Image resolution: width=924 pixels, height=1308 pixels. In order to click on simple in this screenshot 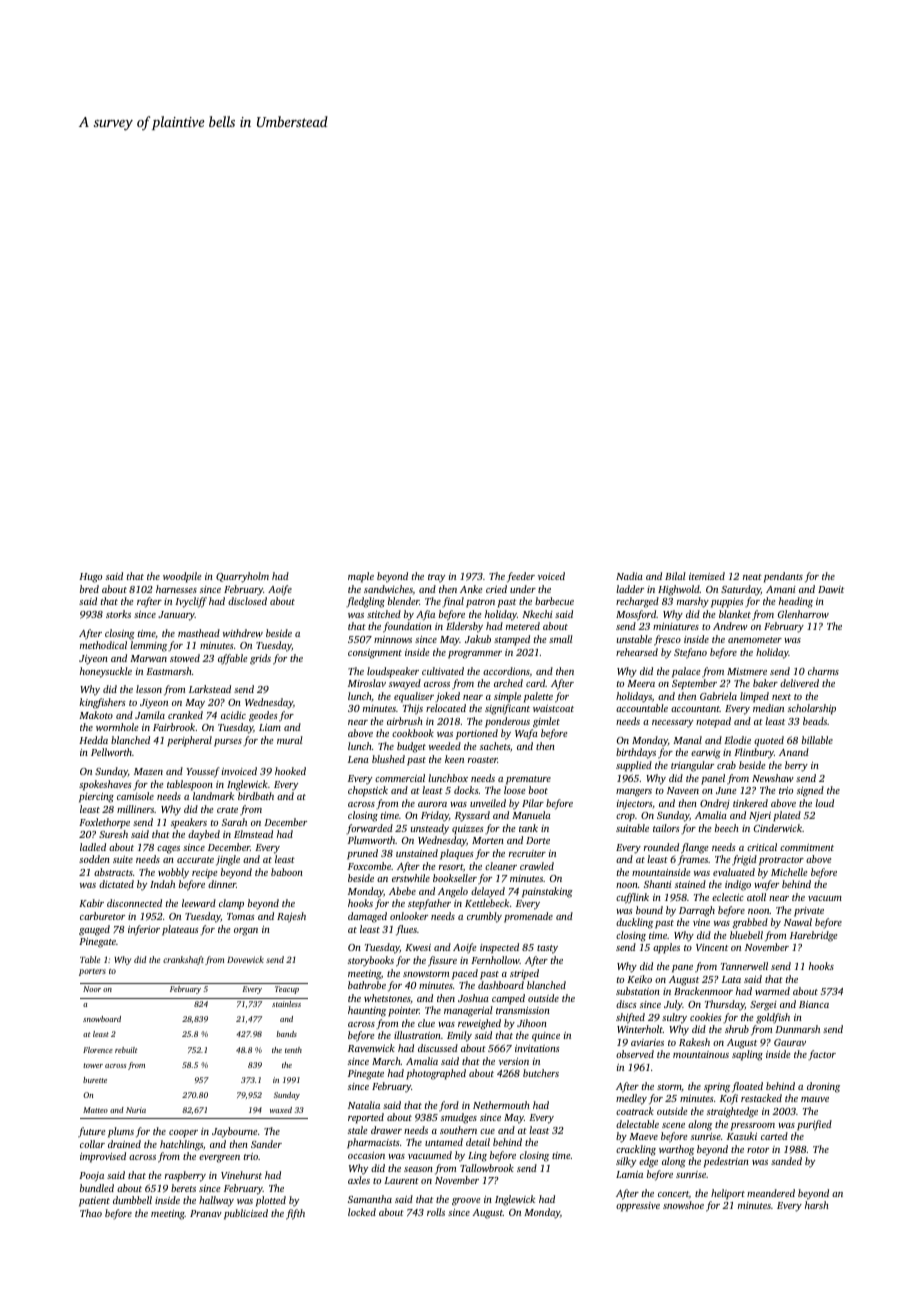, I will do `click(507, 697)`.
